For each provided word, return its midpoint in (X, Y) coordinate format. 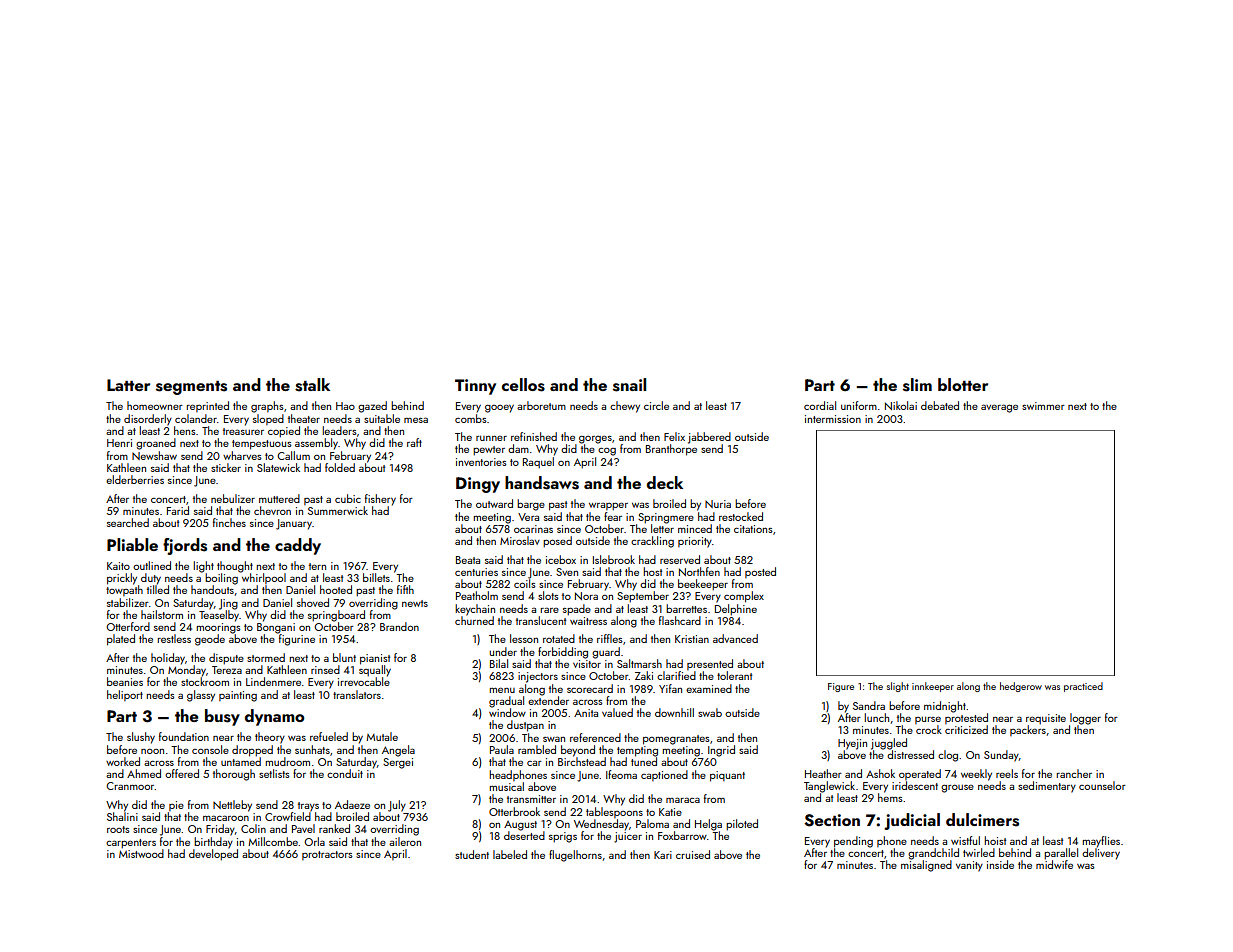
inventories (481, 462)
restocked (741, 516)
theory (270, 738)
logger (1085, 719)
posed (557, 542)
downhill (674, 712)
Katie (670, 812)
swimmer (1043, 406)
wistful (965, 840)
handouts (212, 589)
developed (213, 855)
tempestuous (262, 445)
